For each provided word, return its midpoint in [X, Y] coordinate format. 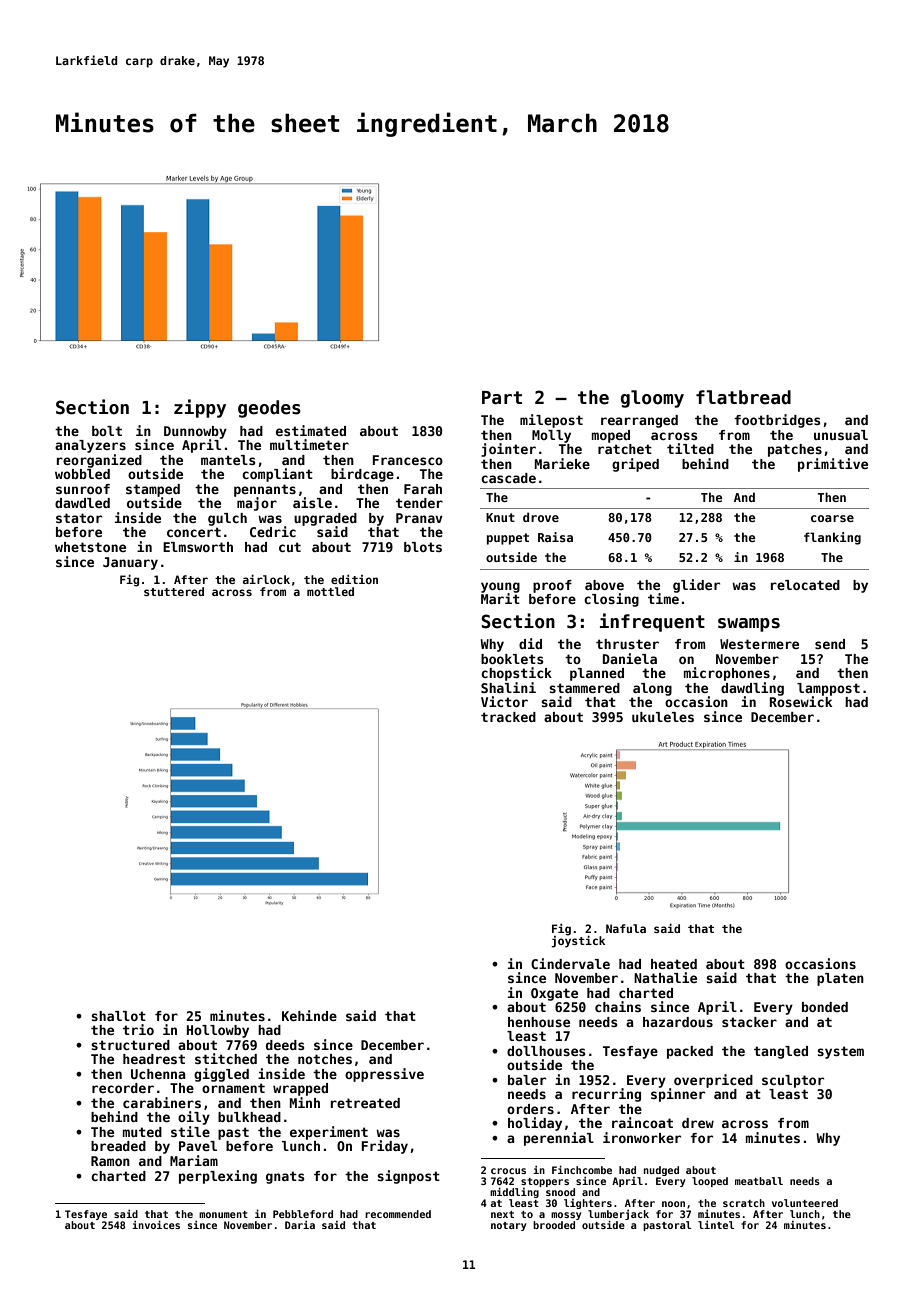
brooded [554, 1225]
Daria [300, 1225]
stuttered [174, 591]
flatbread [743, 397]
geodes [269, 409]
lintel [716, 1225]
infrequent [652, 622]
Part [502, 398]
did [530, 643]
